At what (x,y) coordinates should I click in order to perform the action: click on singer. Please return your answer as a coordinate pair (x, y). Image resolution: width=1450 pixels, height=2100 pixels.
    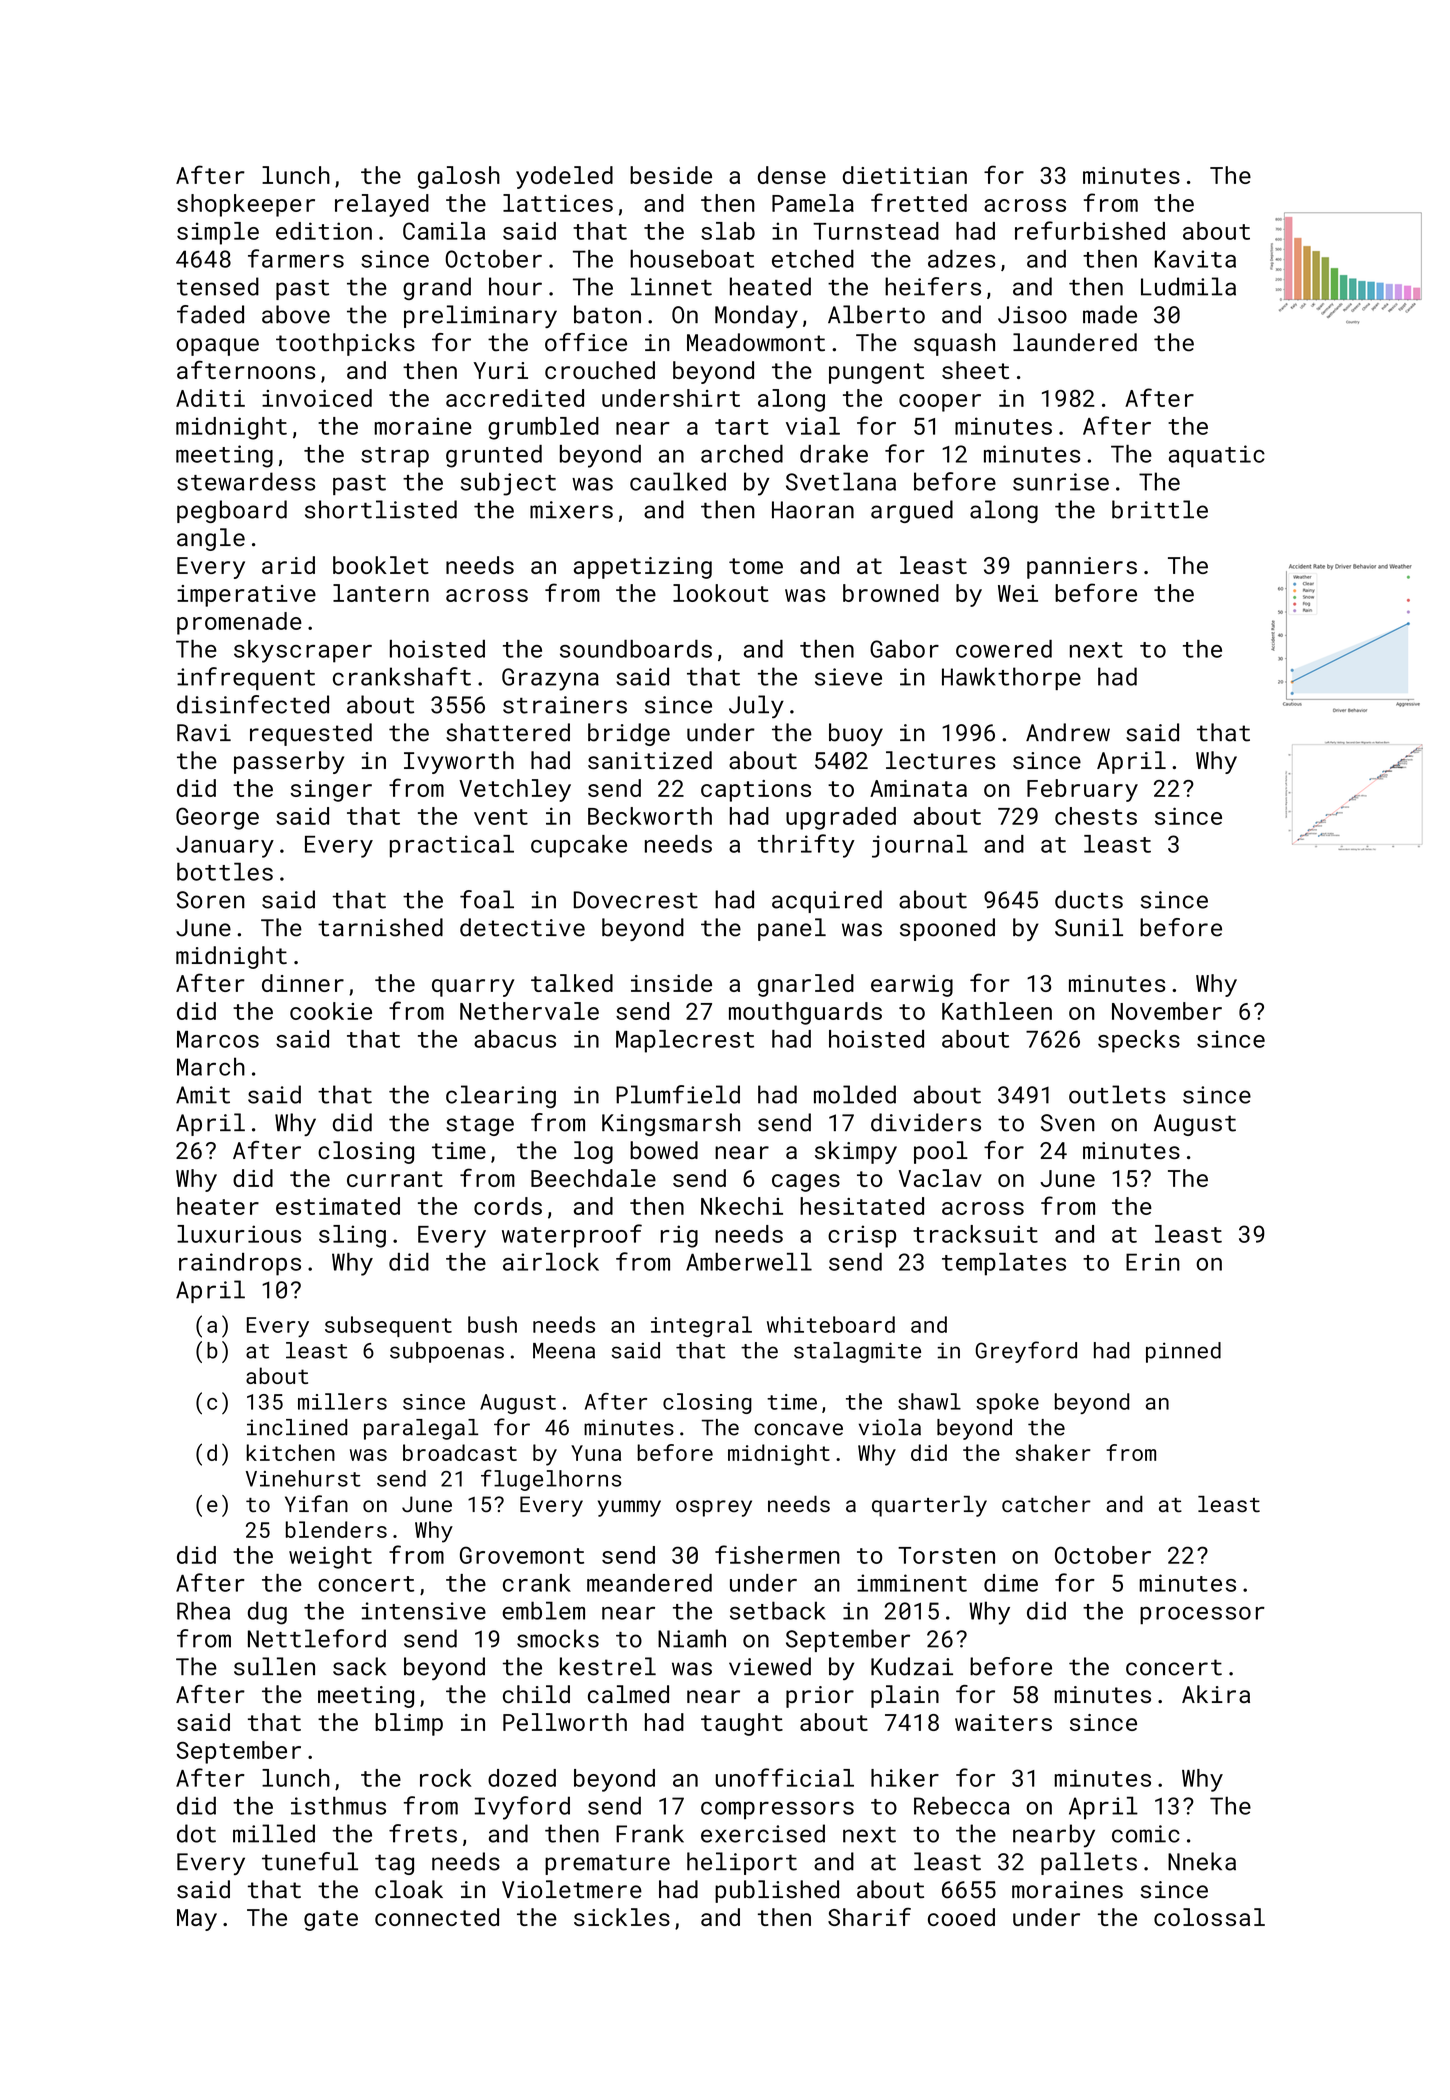
    Looking at the image, I should click on (331, 791).
